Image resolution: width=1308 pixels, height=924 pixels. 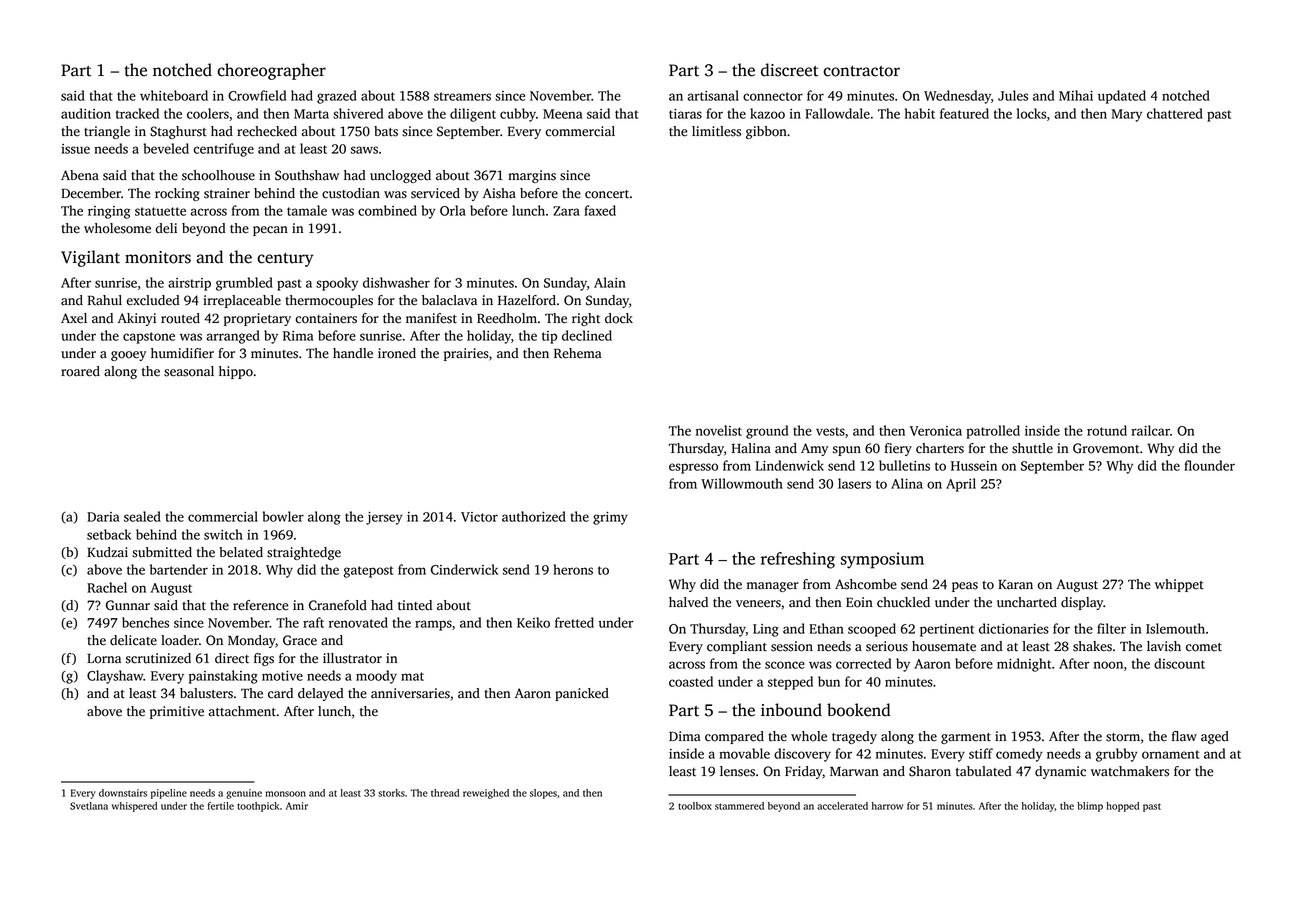 What do you see at coordinates (573, 569) in the screenshot?
I see `herons` at bounding box center [573, 569].
